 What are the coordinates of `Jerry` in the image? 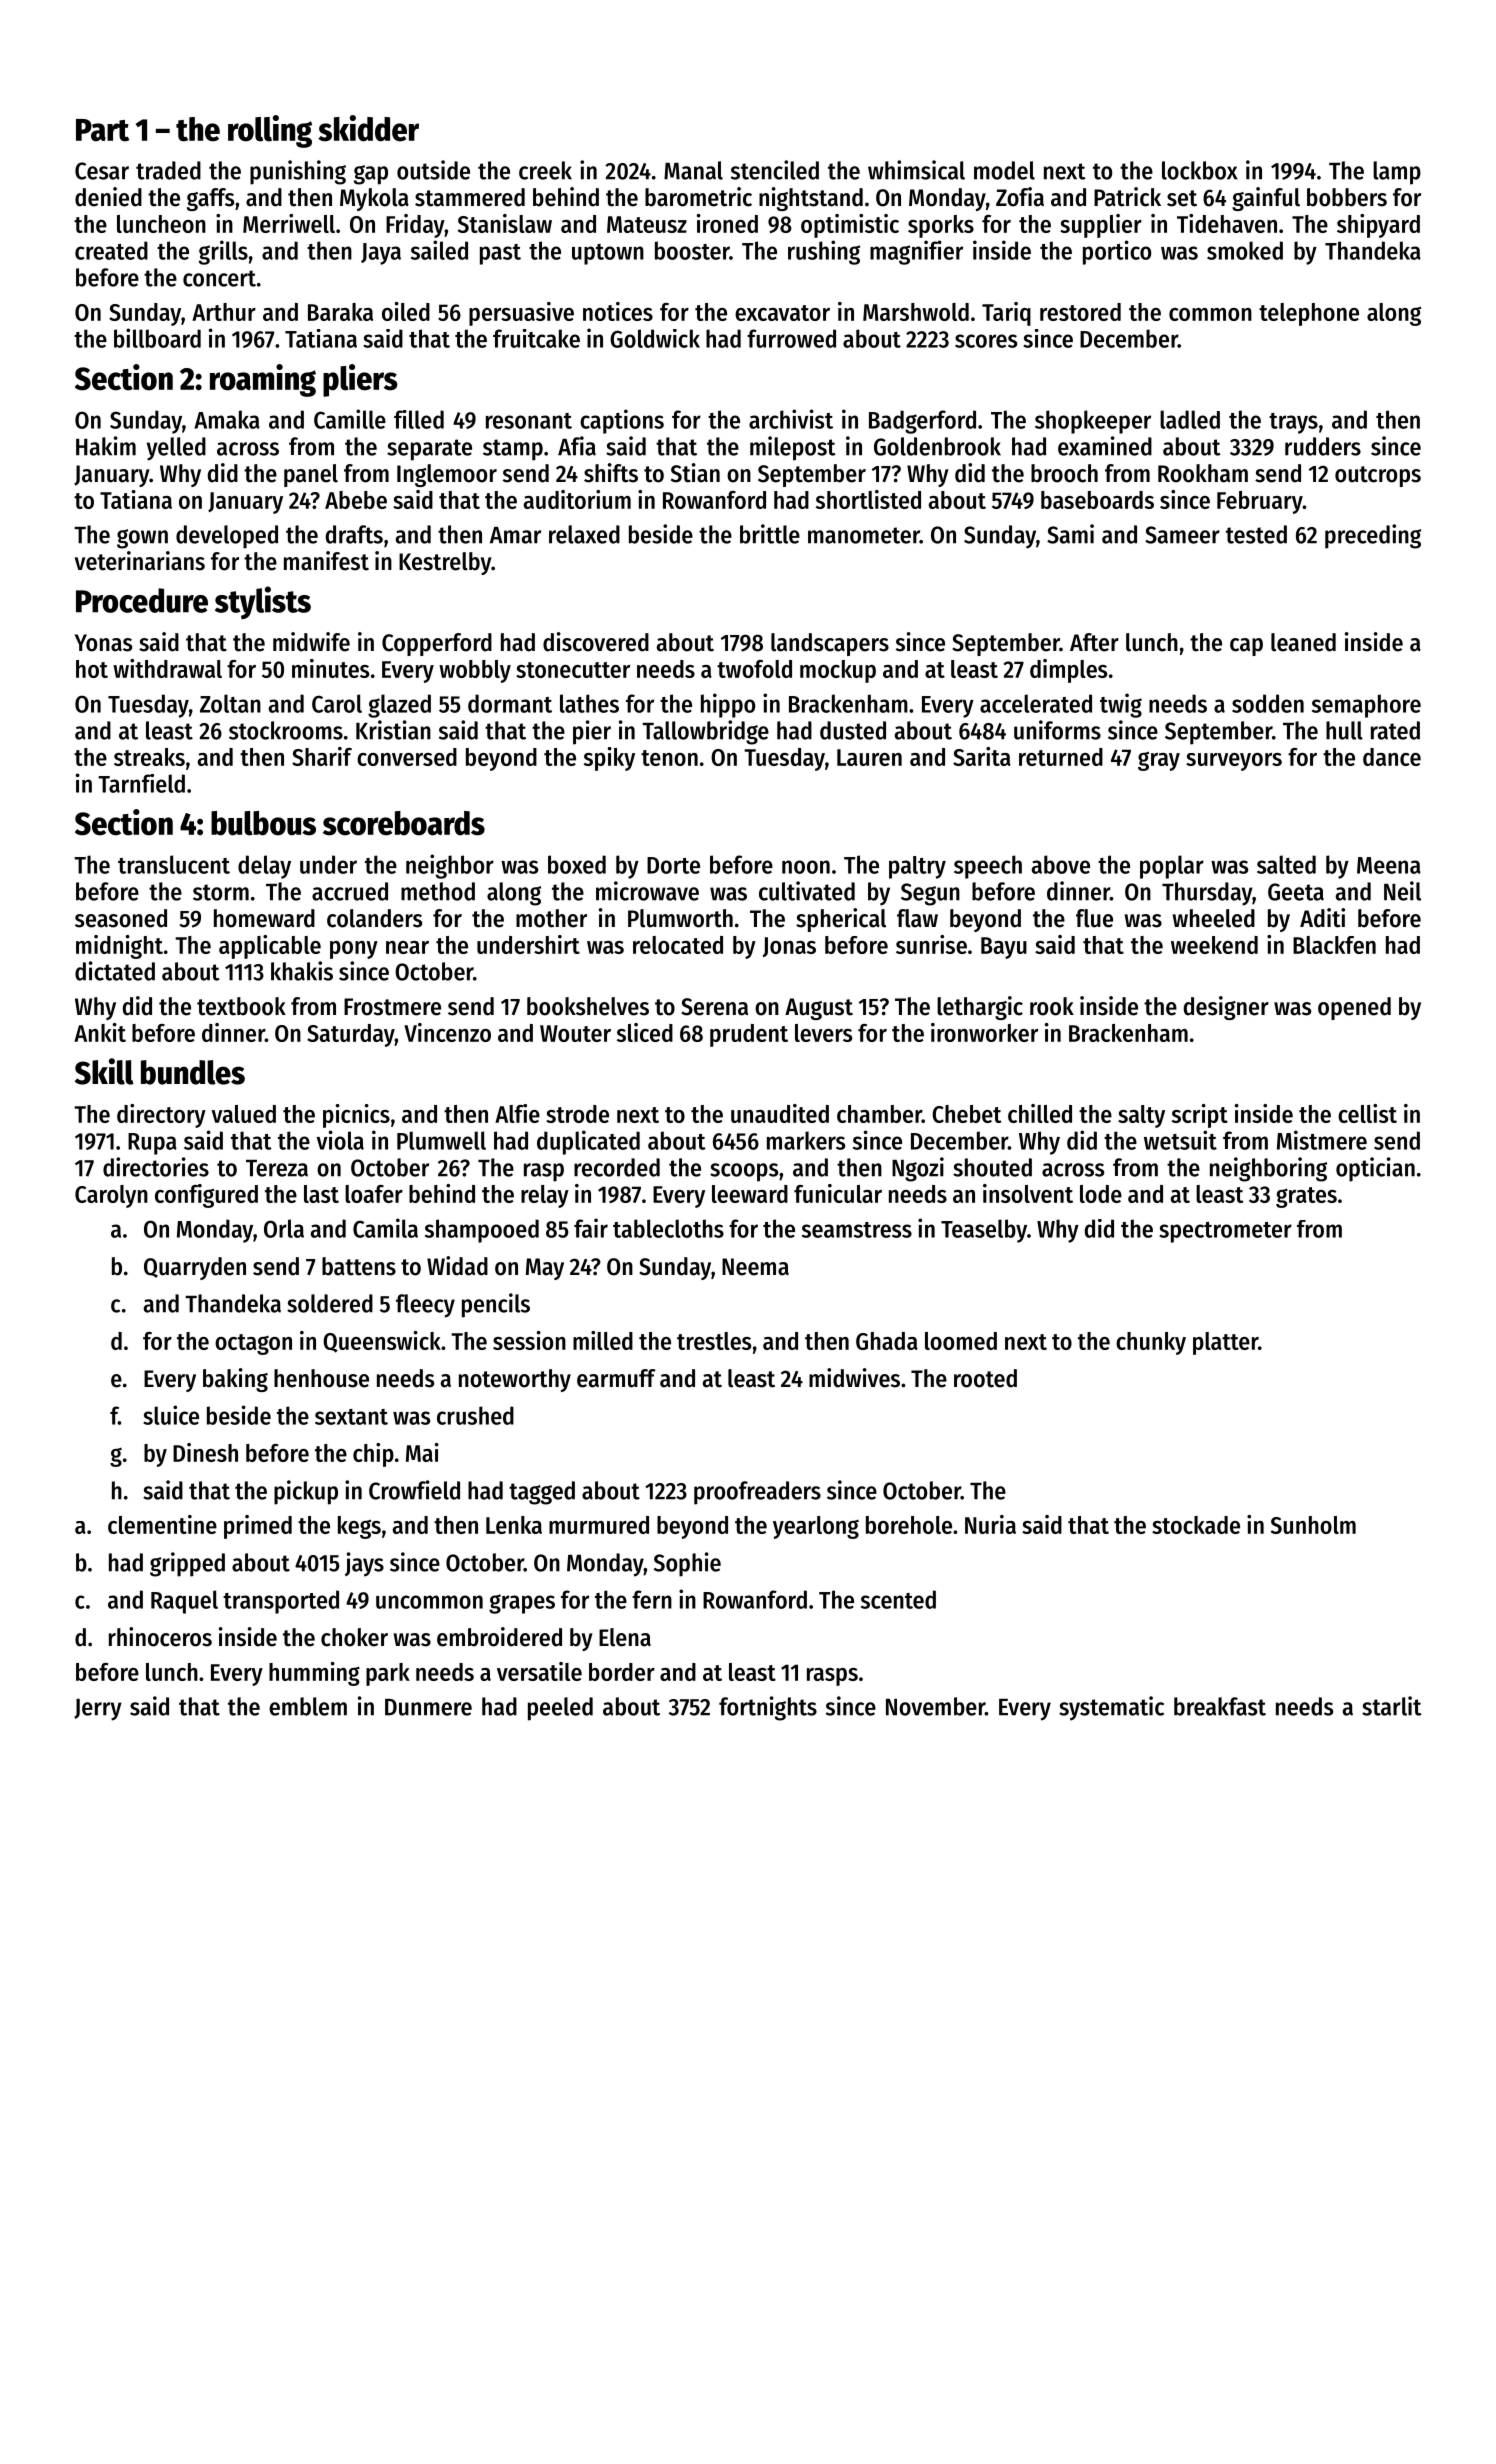 It's located at (98, 1710).
